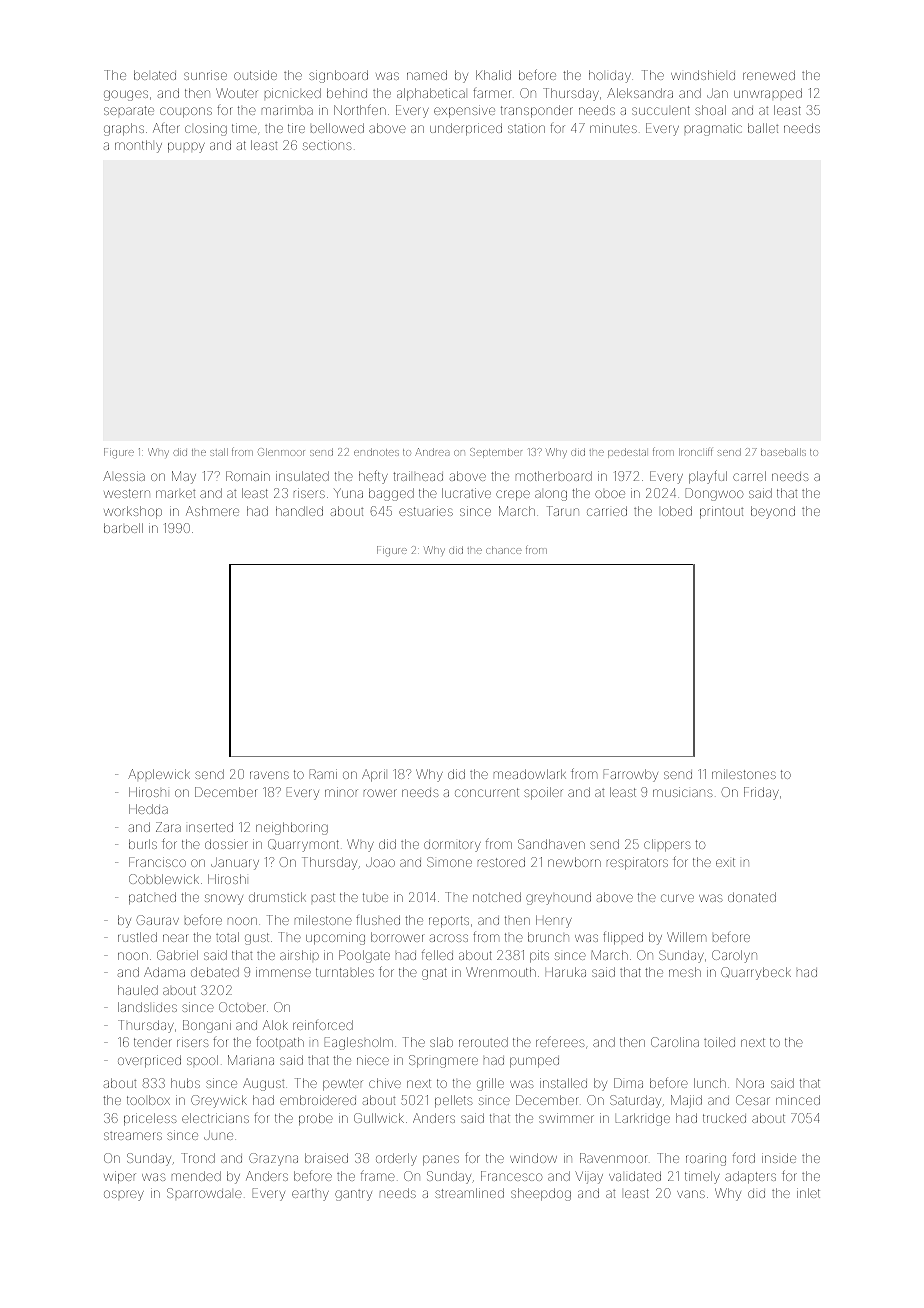  What do you see at coordinates (808, 1193) in the screenshot?
I see `inlet` at bounding box center [808, 1193].
